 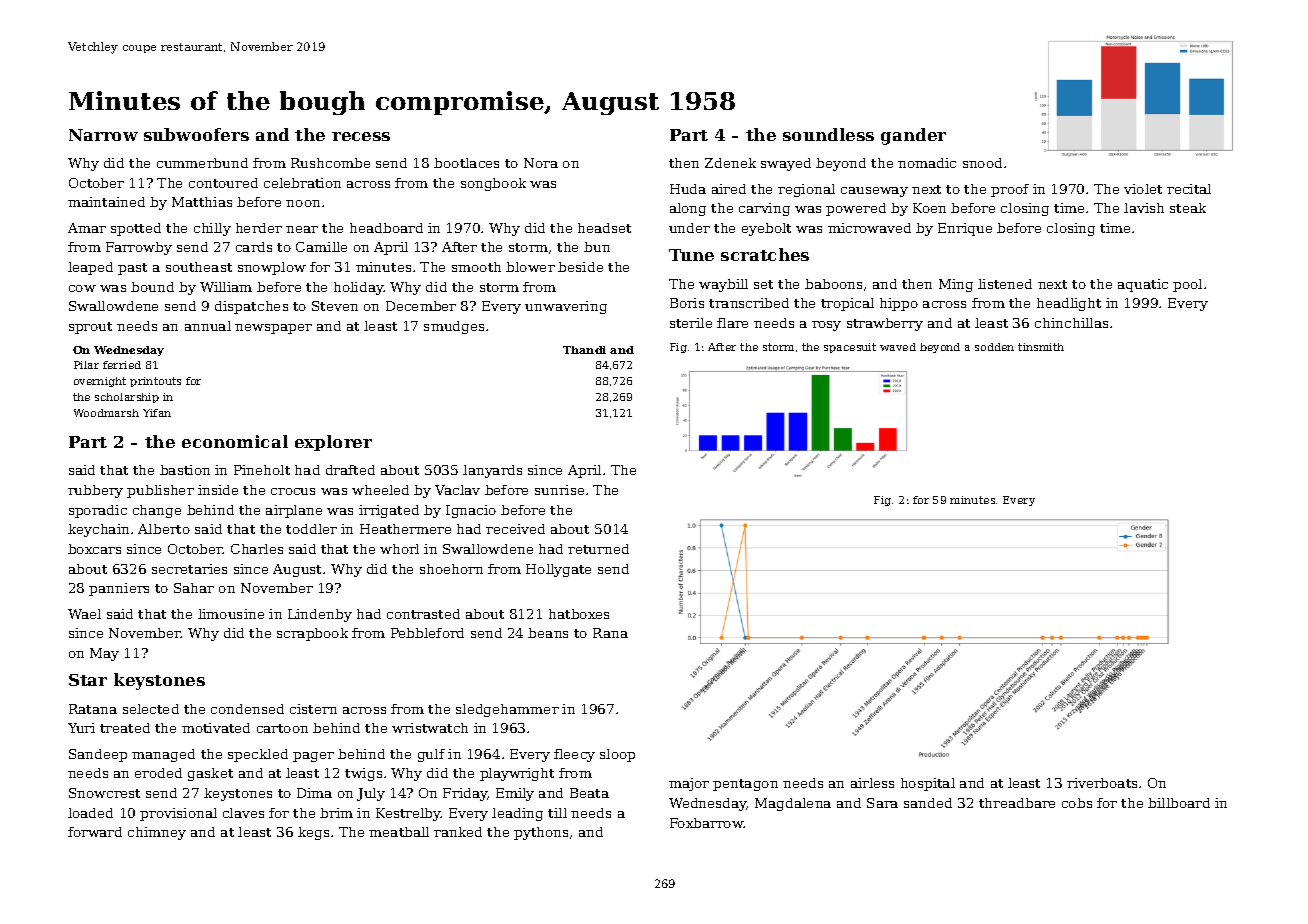 What do you see at coordinates (86, 365) in the page?
I see `Pilar` at bounding box center [86, 365].
